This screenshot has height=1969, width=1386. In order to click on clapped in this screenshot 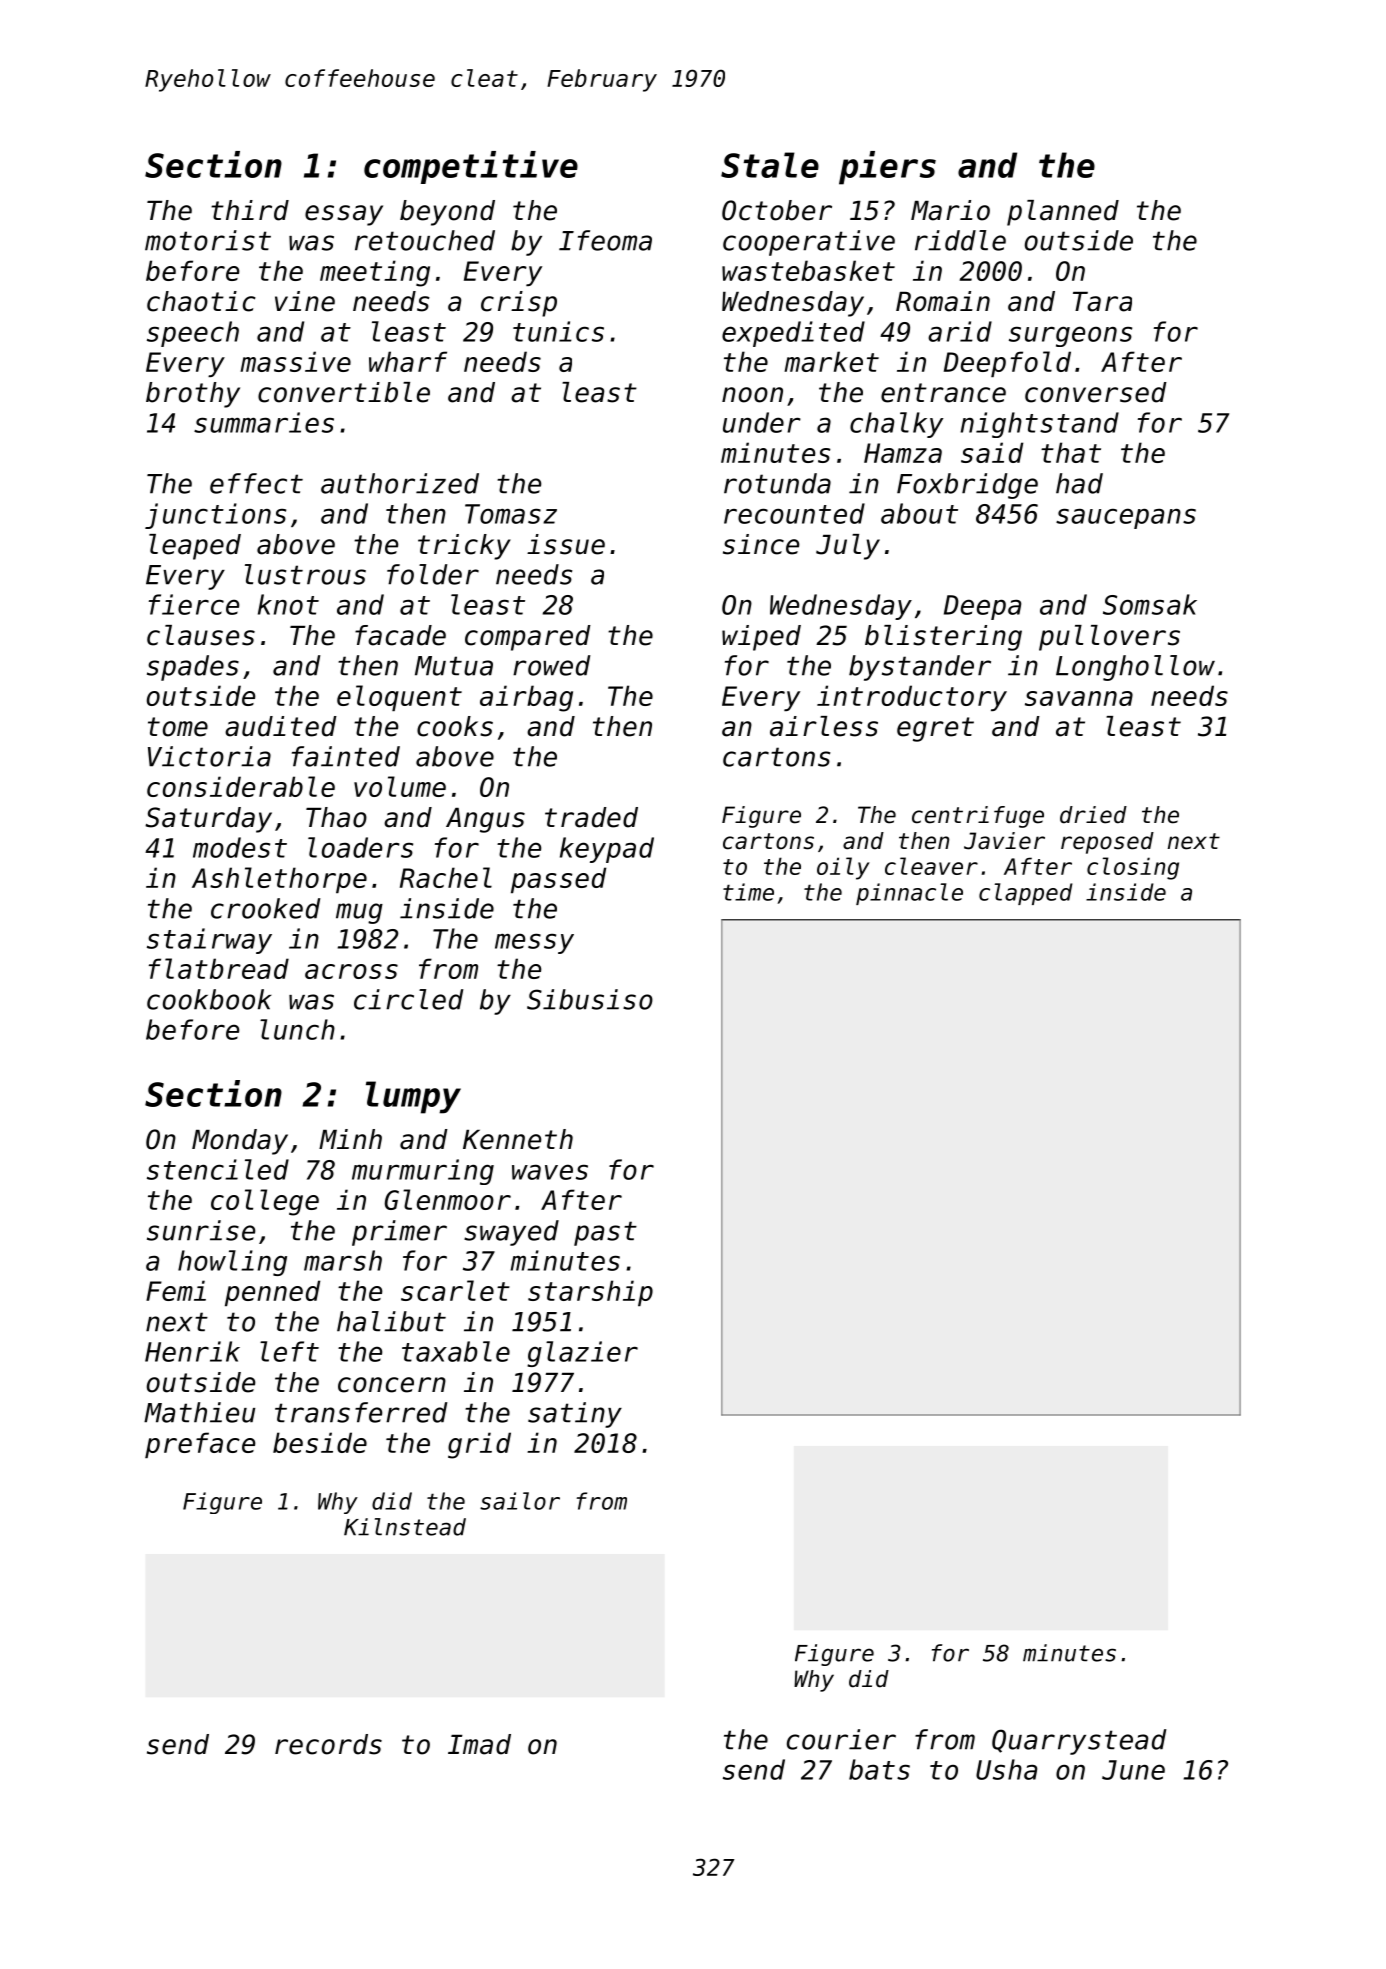, I will do `click(1026, 894)`.
